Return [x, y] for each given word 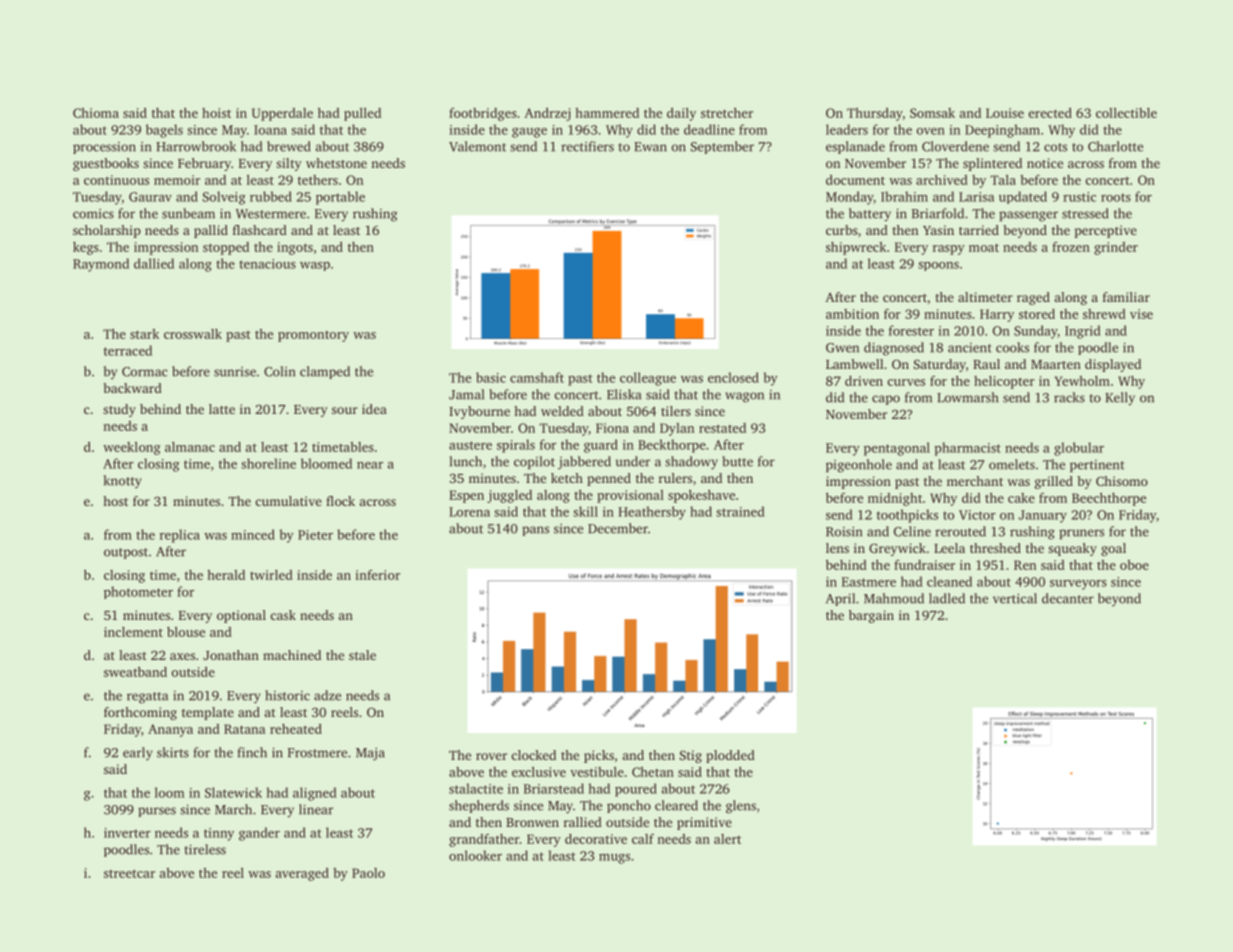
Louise [1005, 113]
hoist [216, 113]
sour [345, 410]
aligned [315, 794]
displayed [1113, 365]
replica [180, 536]
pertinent [1097, 466]
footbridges [483, 114]
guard [601, 446]
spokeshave [701, 496]
